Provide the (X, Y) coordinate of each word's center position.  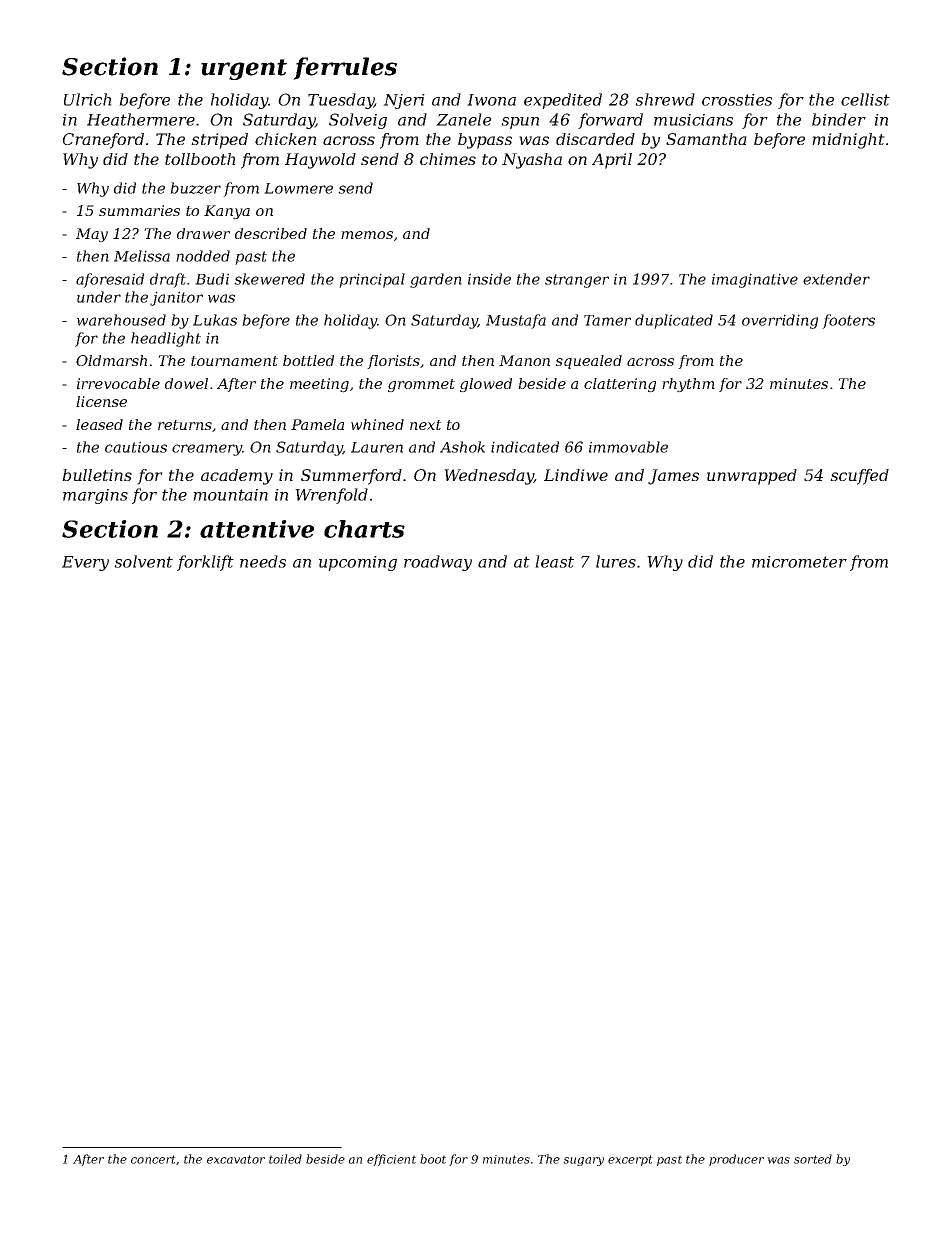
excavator (236, 1159)
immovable (628, 447)
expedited (563, 101)
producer (736, 1160)
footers (848, 321)
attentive (257, 529)
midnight (848, 141)
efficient (391, 1160)
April (612, 161)
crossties (737, 100)
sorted (813, 1159)
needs (263, 561)
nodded (203, 256)
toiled (285, 1159)
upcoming (358, 563)
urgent (244, 69)
